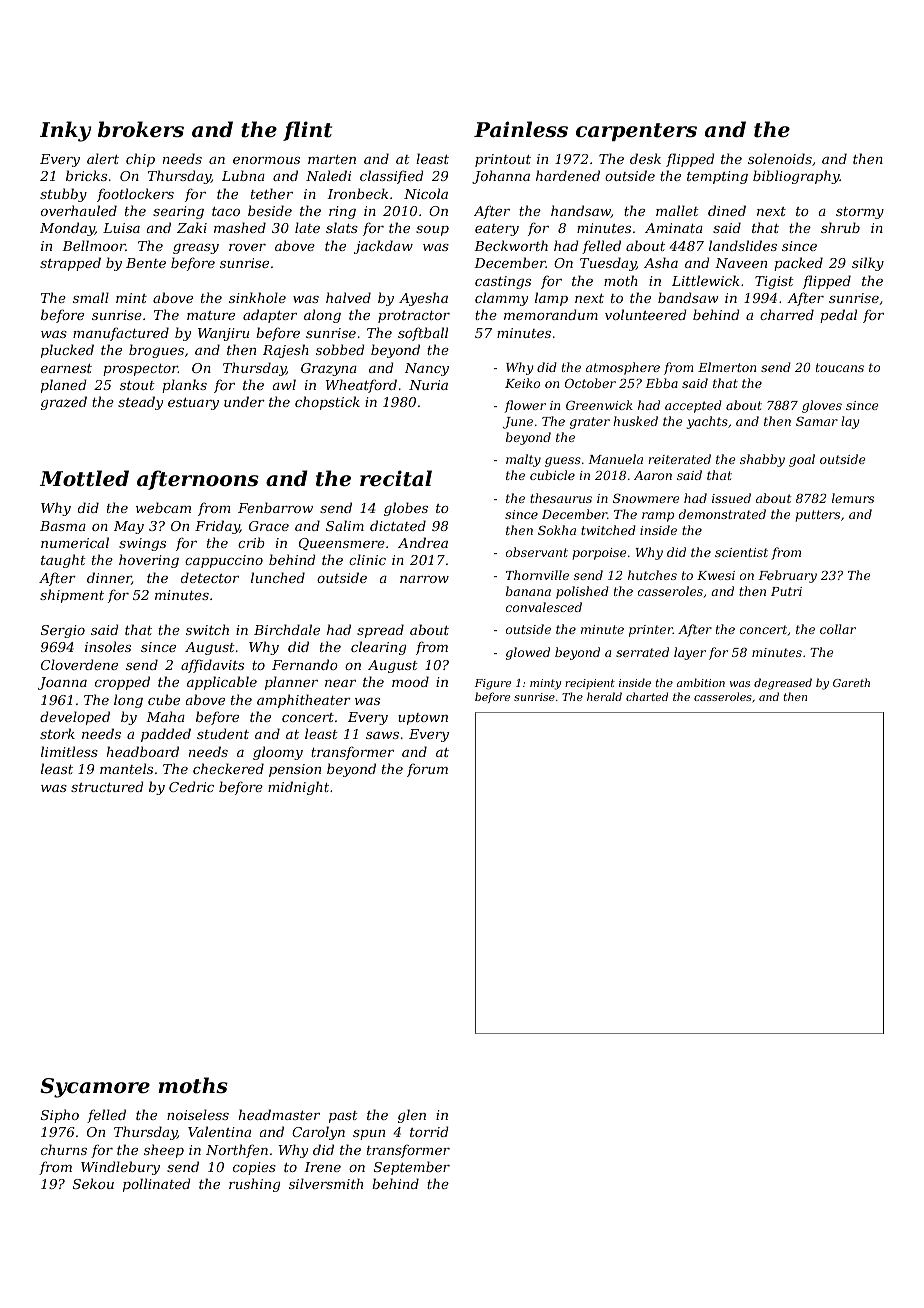  I want to click on degreased, so click(783, 684).
